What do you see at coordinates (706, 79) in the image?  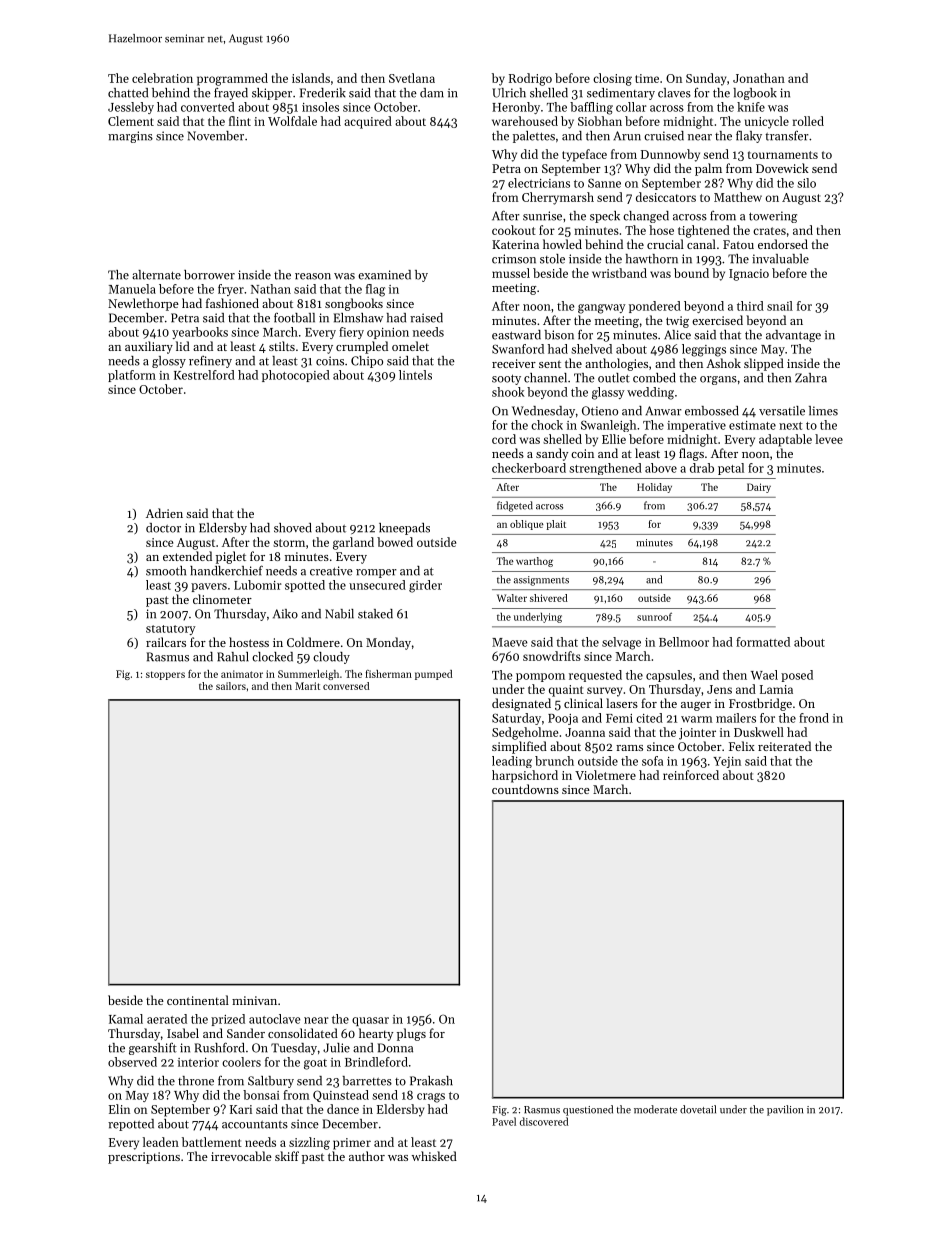 I see `Sunday` at bounding box center [706, 79].
